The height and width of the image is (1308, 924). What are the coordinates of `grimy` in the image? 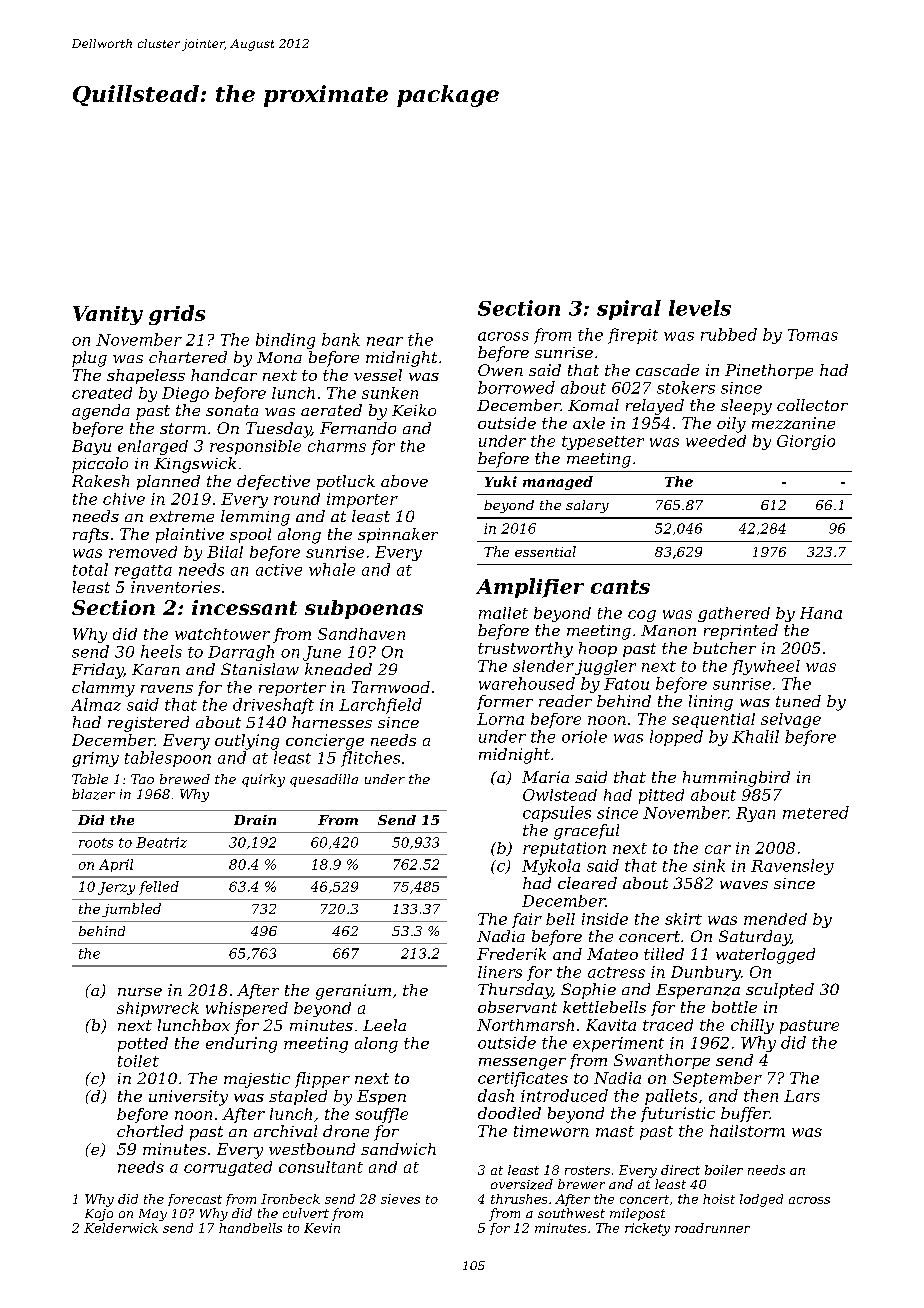 It's located at (95, 759).
